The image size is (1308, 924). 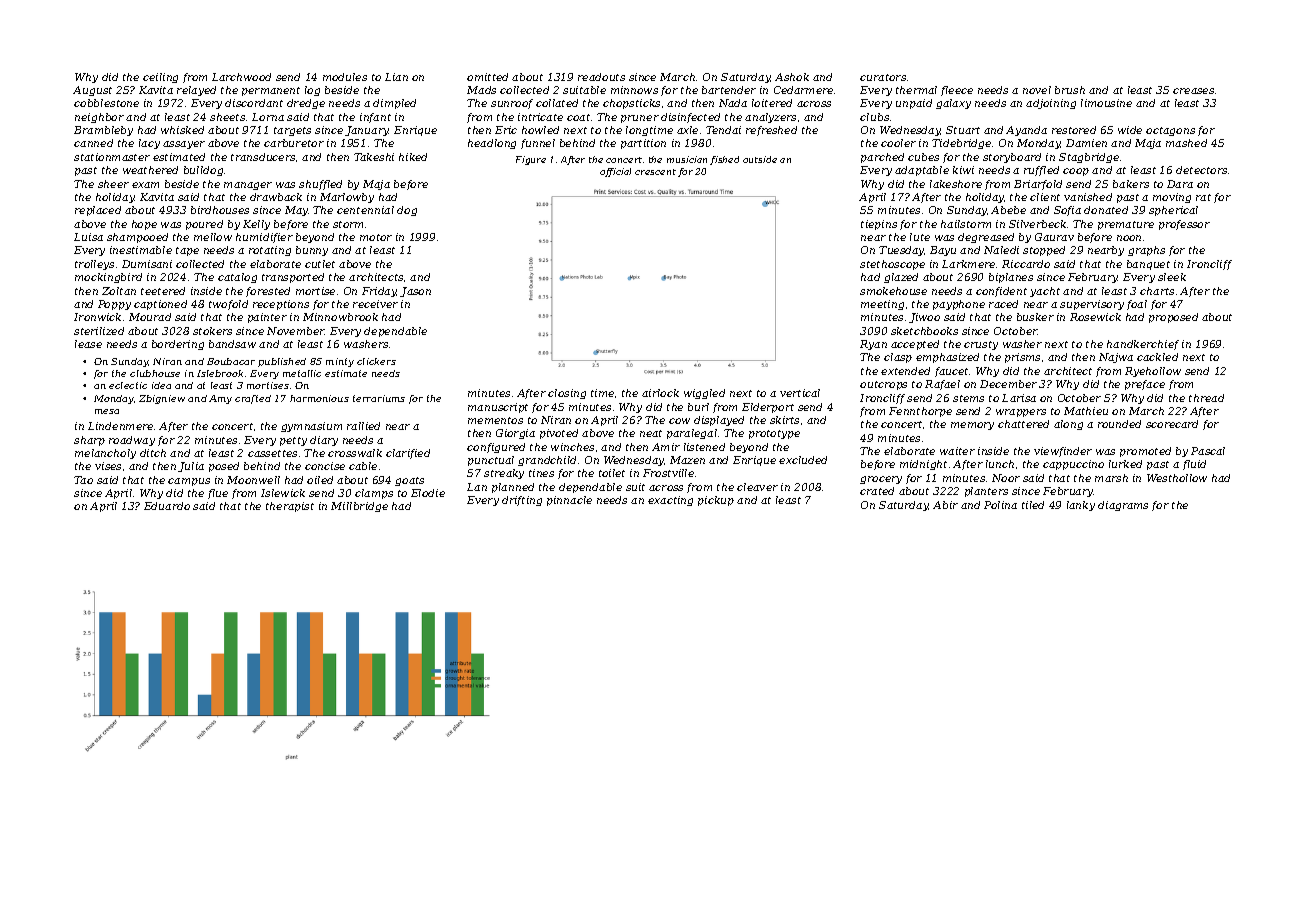 What do you see at coordinates (167, 506) in the page?
I see `Eduardo` at bounding box center [167, 506].
